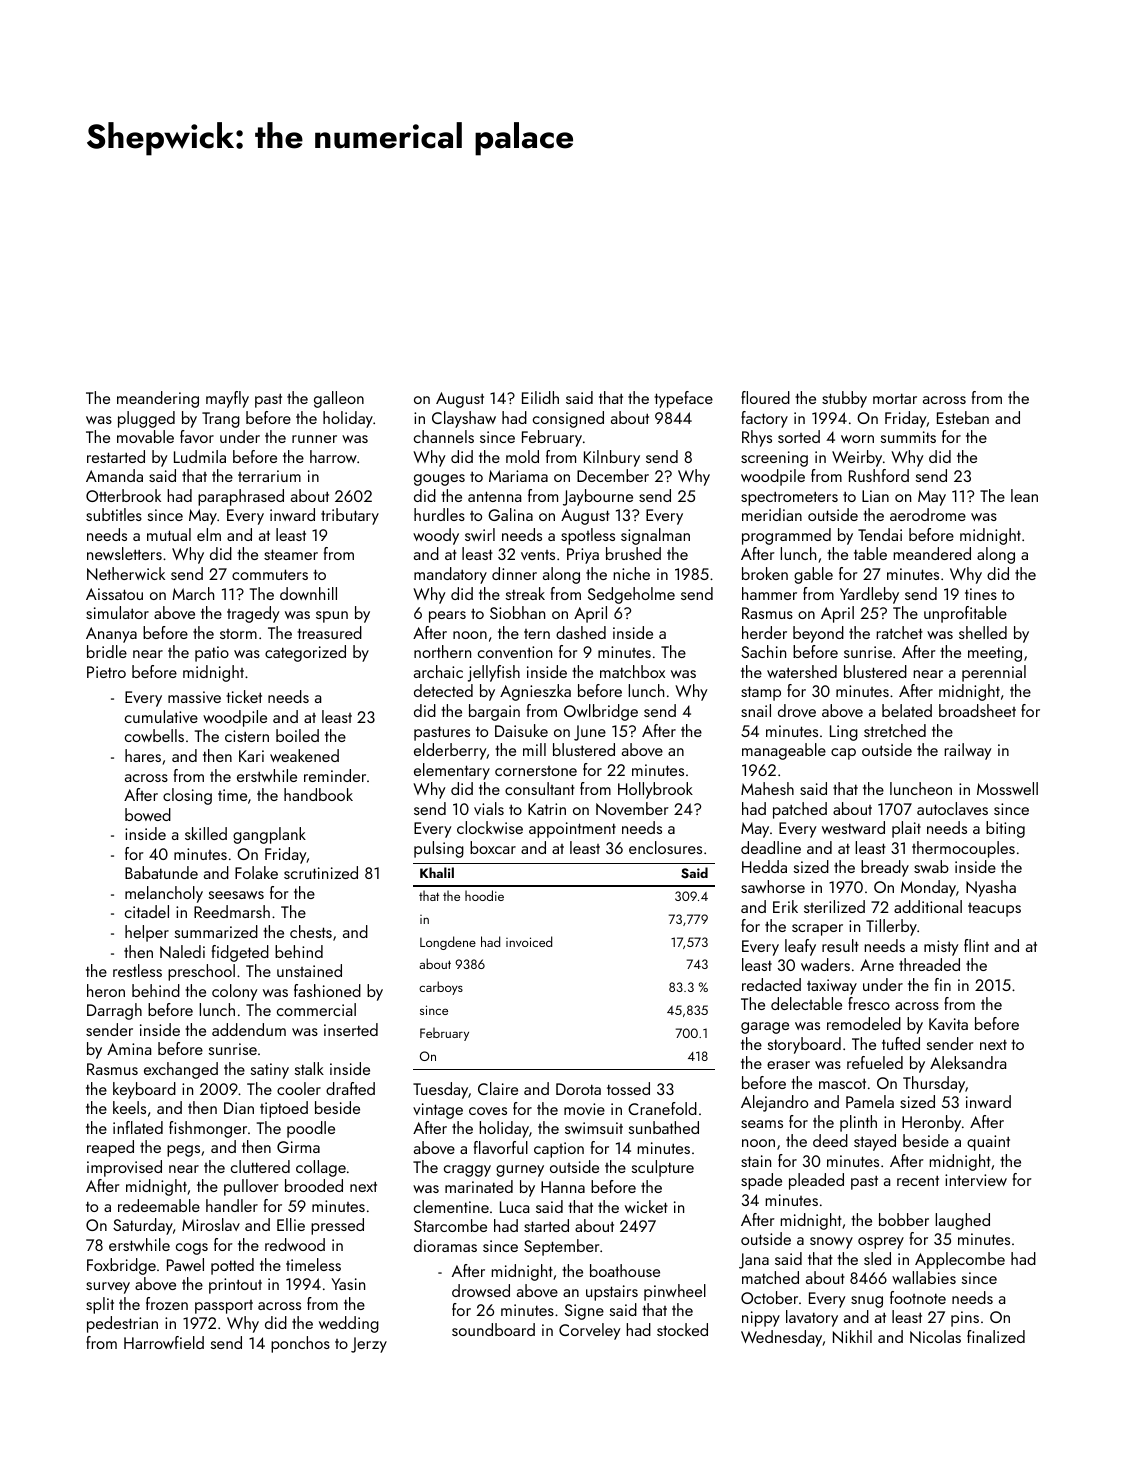 The height and width of the screenshot is (1459, 1128). I want to click on terrarium, so click(269, 476).
